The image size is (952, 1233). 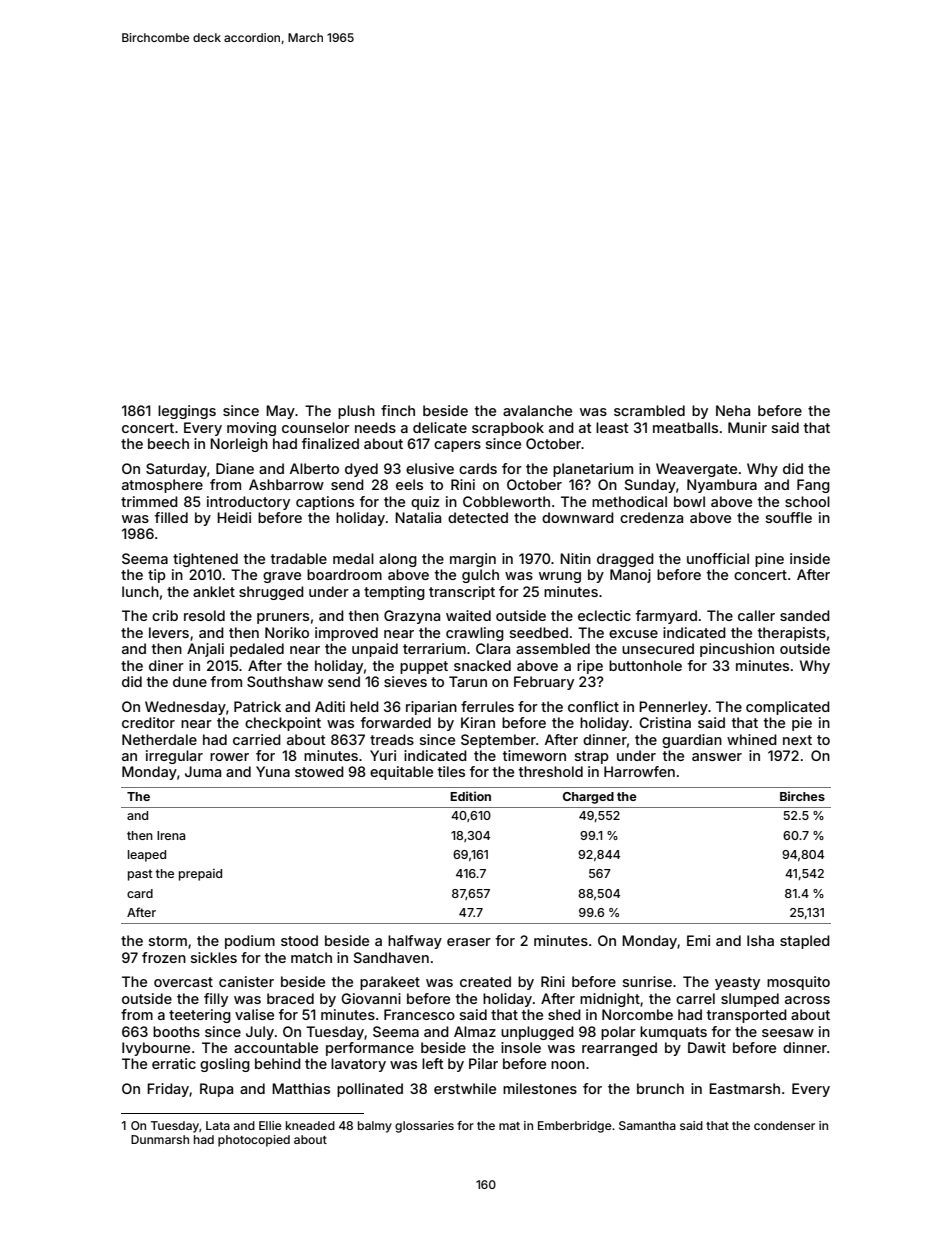 What do you see at coordinates (578, 517) in the image?
I see `downward` at bounding box center [578, 517].
